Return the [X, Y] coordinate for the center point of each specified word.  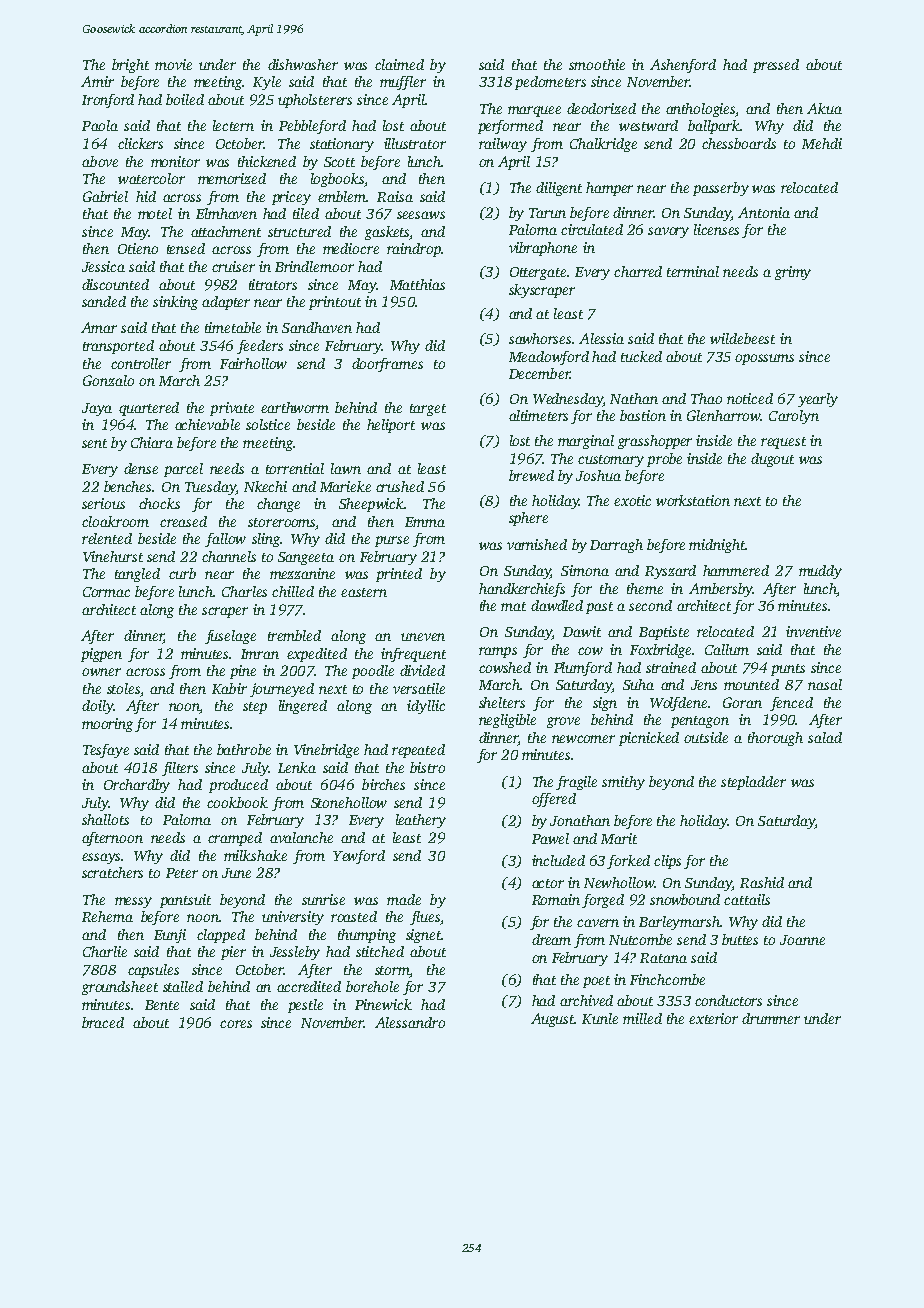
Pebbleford [312, 127]
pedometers [550, 83]
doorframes [387, 365]
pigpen [101, 655]
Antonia [764, 212]
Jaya [97, 409]
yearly [818, 400]
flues [425, 918]
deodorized [601, 108]
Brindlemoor [314, 266]
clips [667, 862]
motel [155, 213]
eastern [364, 592]
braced [103, 1022]
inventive [813, 631]
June [236, 873]
